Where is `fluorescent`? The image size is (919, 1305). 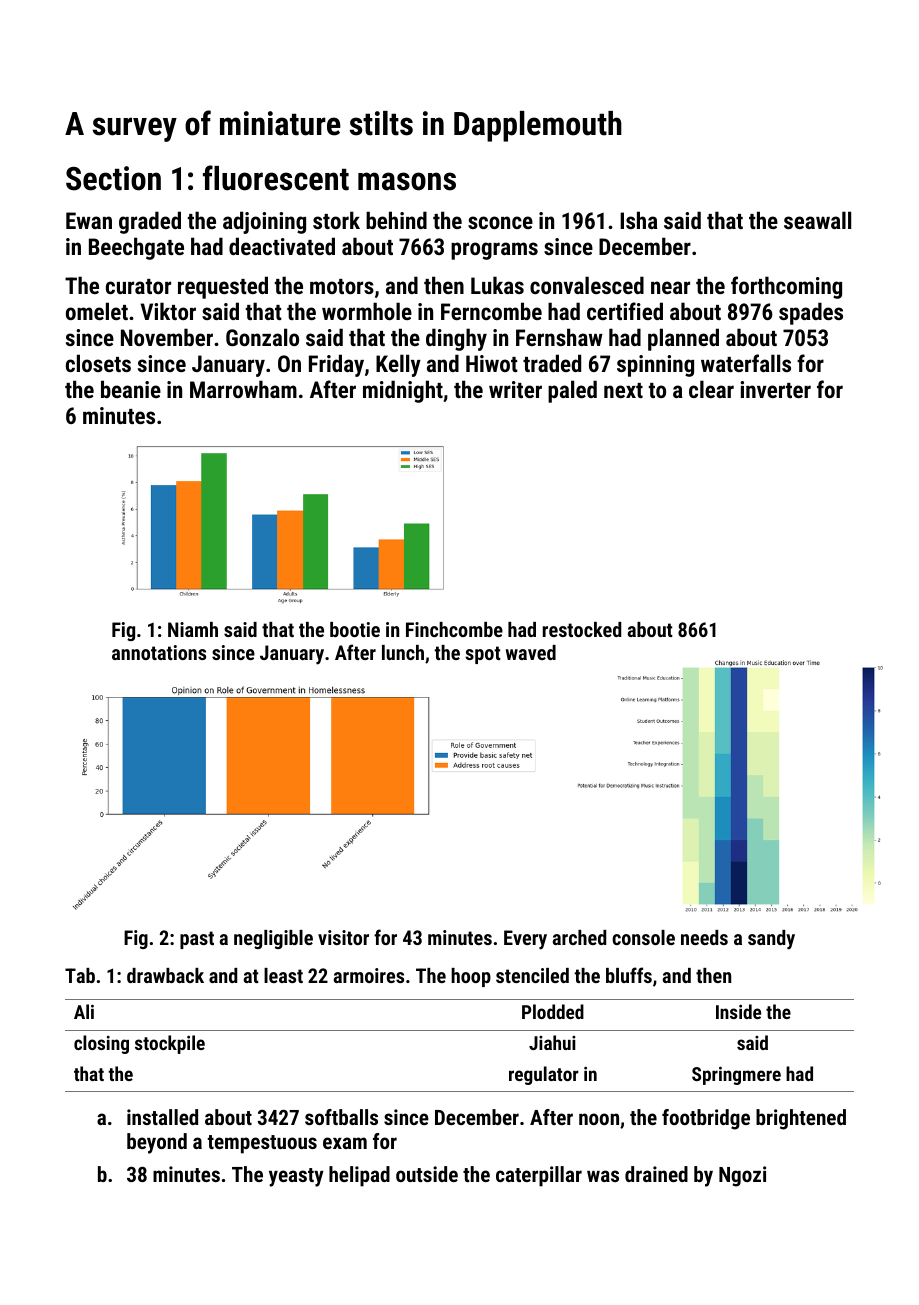
fluorescent is located at coordinates (276, 178).
